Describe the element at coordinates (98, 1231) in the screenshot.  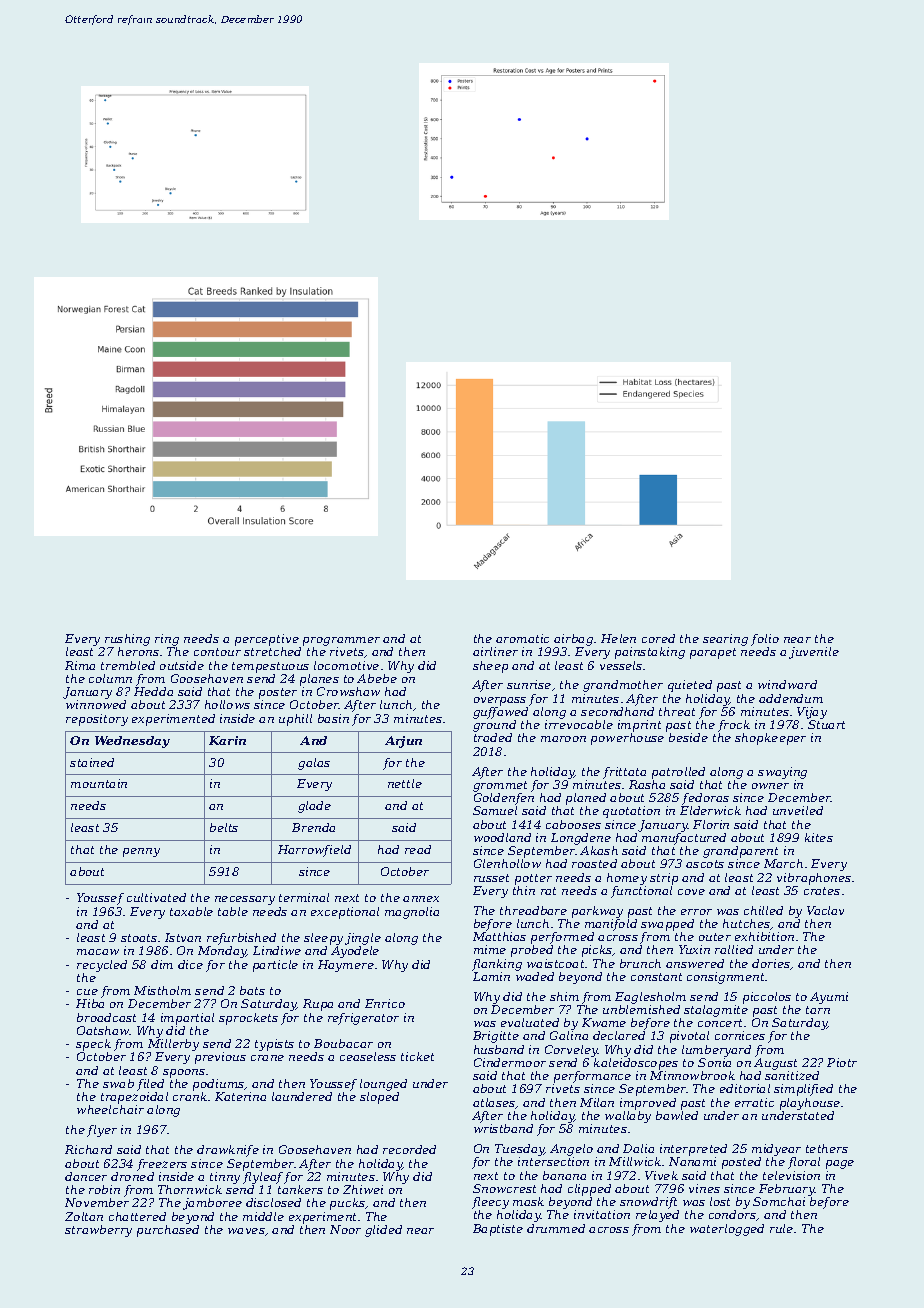
I see `strawberry` at that location.
